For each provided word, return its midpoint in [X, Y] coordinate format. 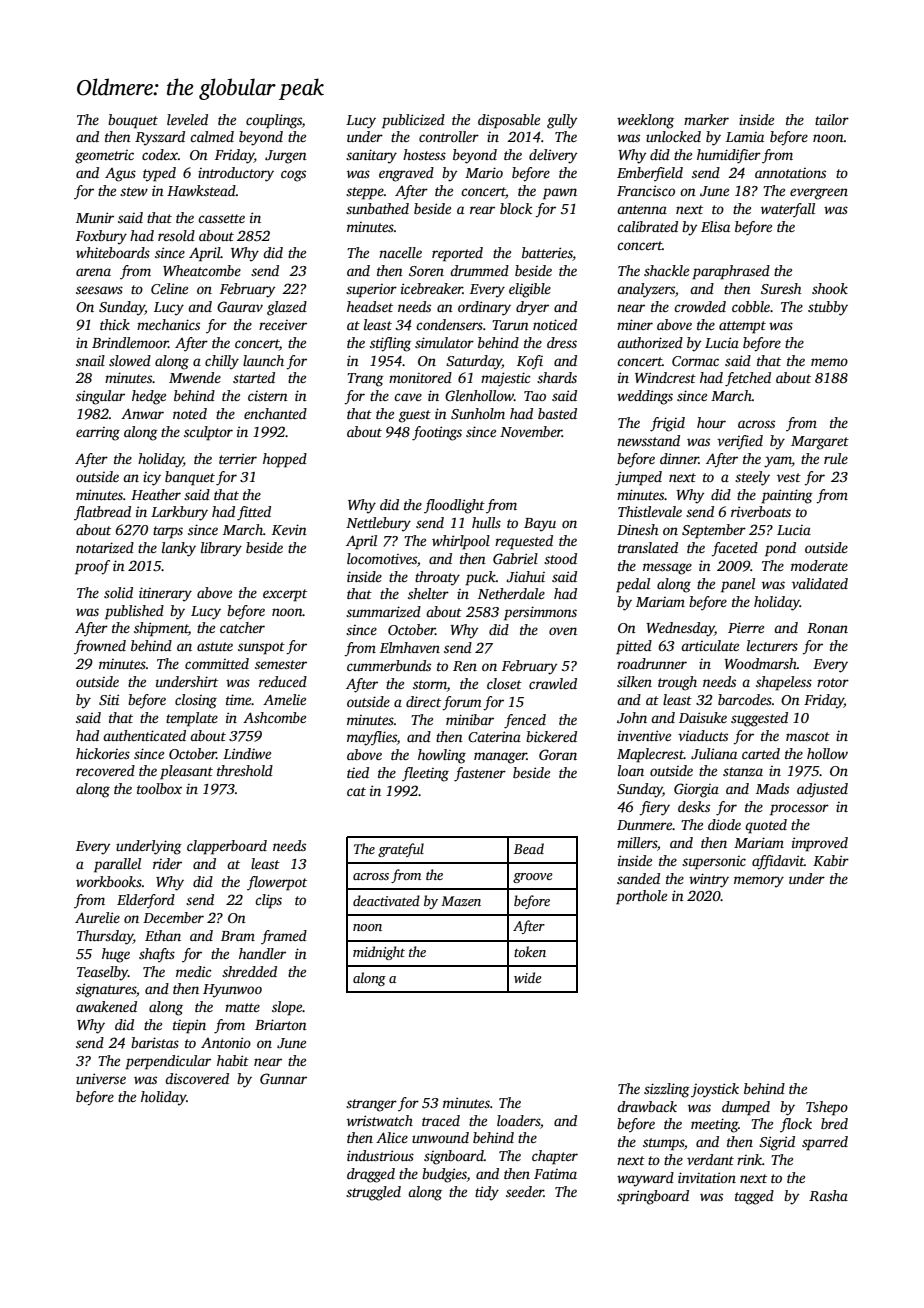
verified [740, 442]
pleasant [186, 772]
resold [176, 235]
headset [370, 306]
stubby [828, 308]
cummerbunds [389, 665]
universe [101, 1078]
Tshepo [827, 1108]
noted [190, 413]
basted [557, 413]
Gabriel [515, 558]
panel [738, 585]
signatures [106, 990]
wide [528, 977]
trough [677, 683]
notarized [105, 547]
